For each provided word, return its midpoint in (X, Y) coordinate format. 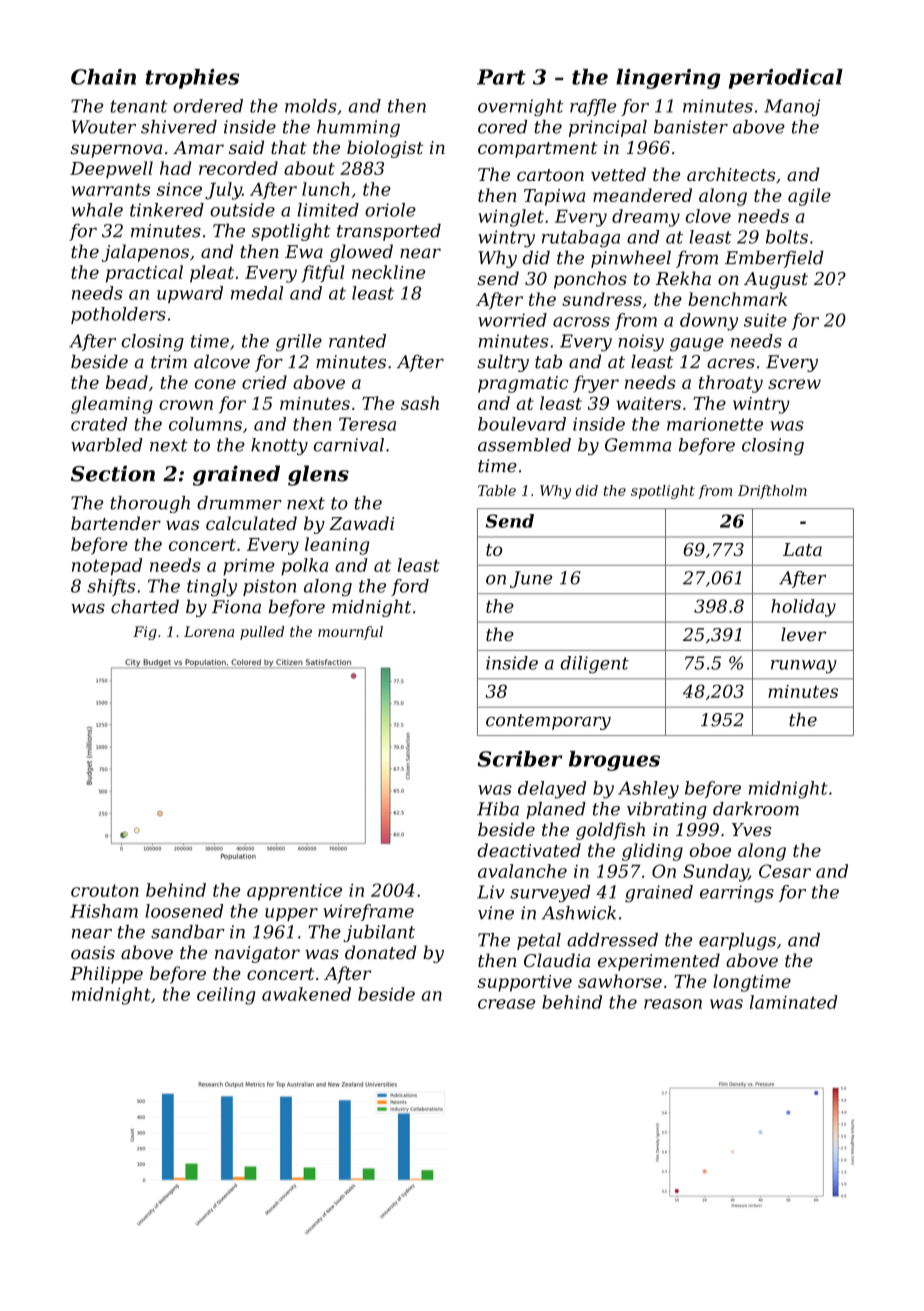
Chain (103, 77)
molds (311, 106)
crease (506, 1004)
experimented (659, 962)
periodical (786, 79)
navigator (257, 954)
